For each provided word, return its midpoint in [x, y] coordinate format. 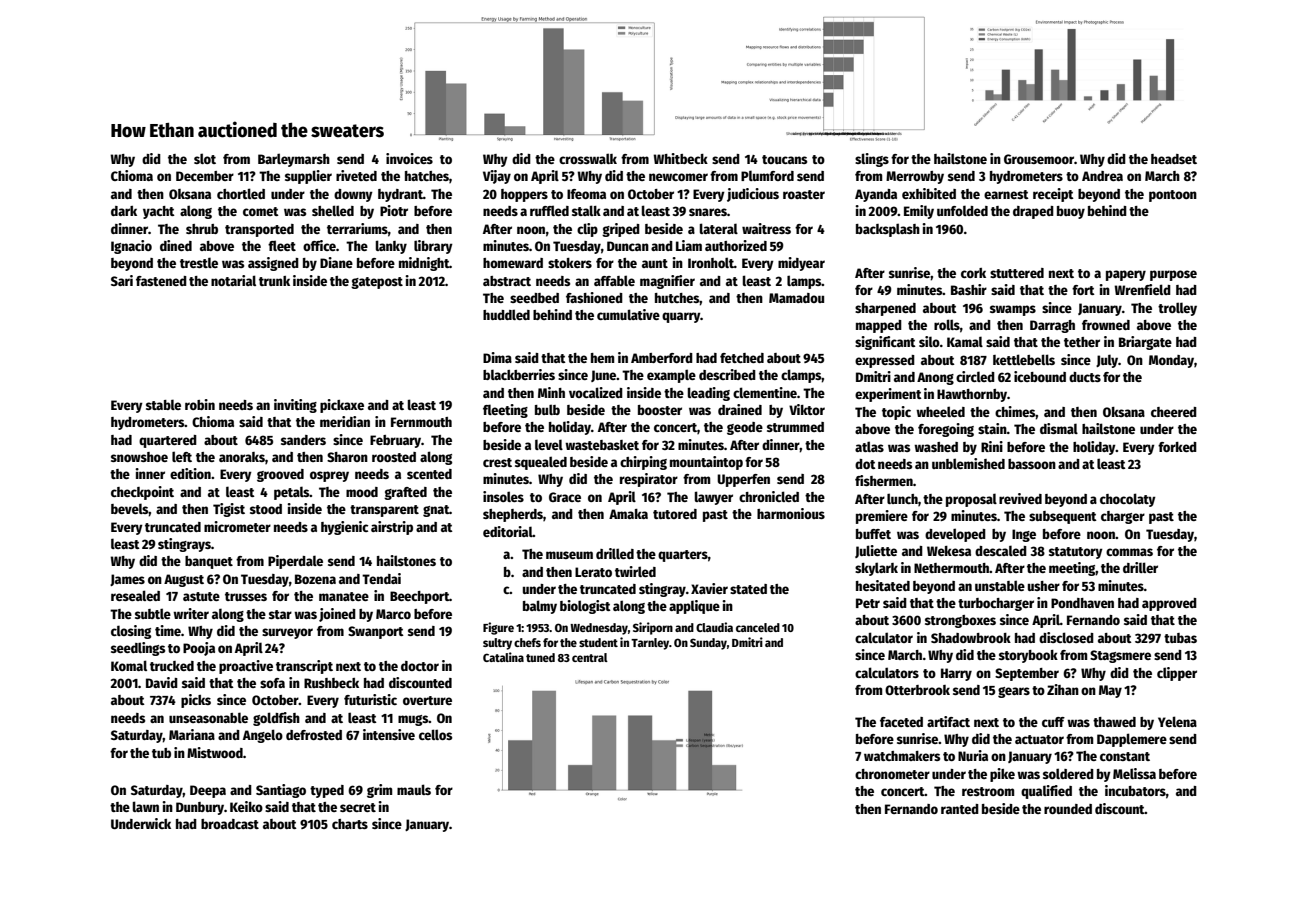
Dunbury [200, 808]
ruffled [549, 210]
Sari [122, 280]
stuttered [1017, 273]
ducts [1085, 377]
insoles [503, 496]
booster [660, 410]
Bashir [969, 289]
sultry [497, 644]
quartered [168, 441]
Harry [956, 674]
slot [205, 158]
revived [1020, 498]
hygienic [344, 528]
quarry [681, 317]
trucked [172, 666]
